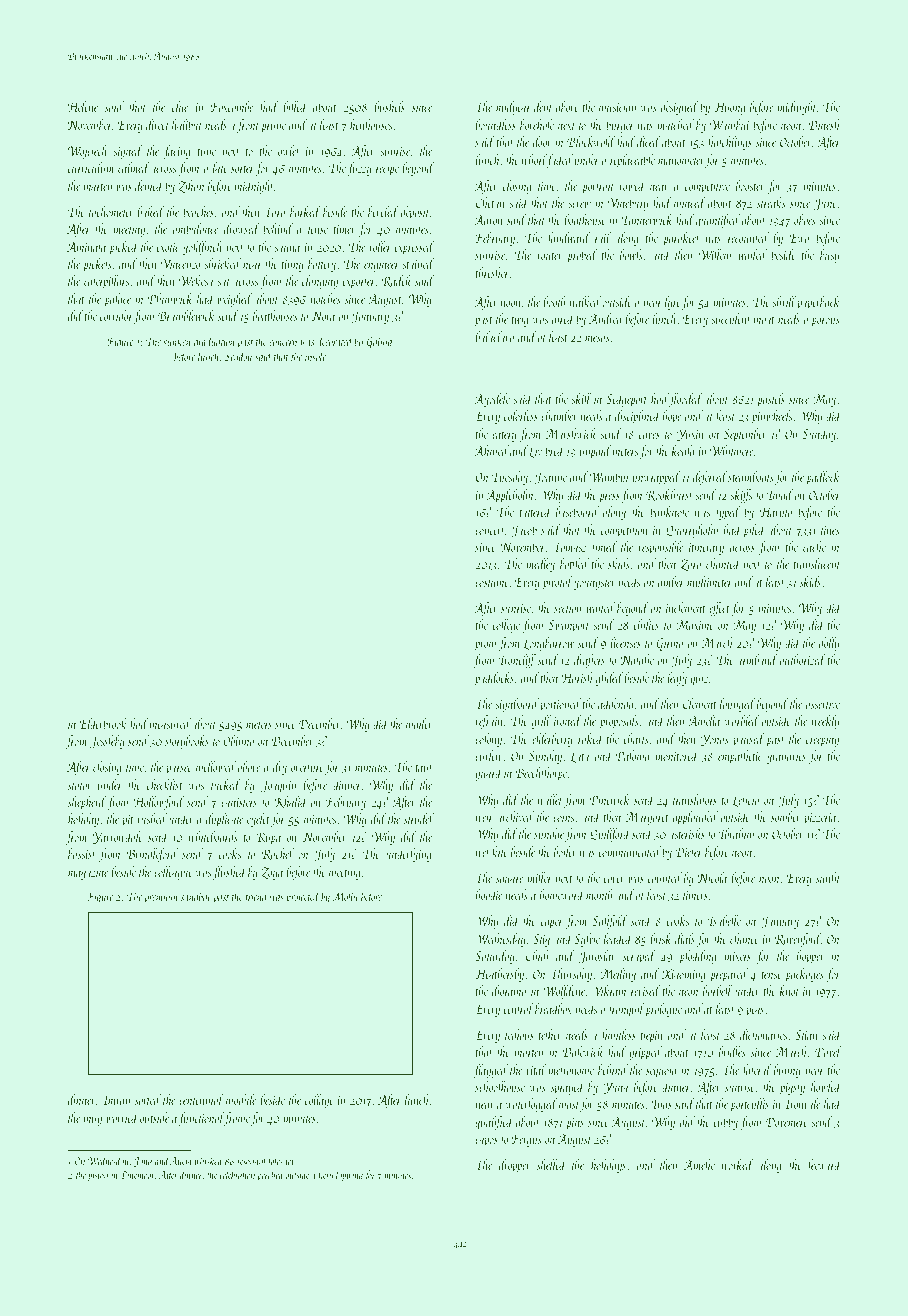  I want to click on assertive, so click(823, 704).
